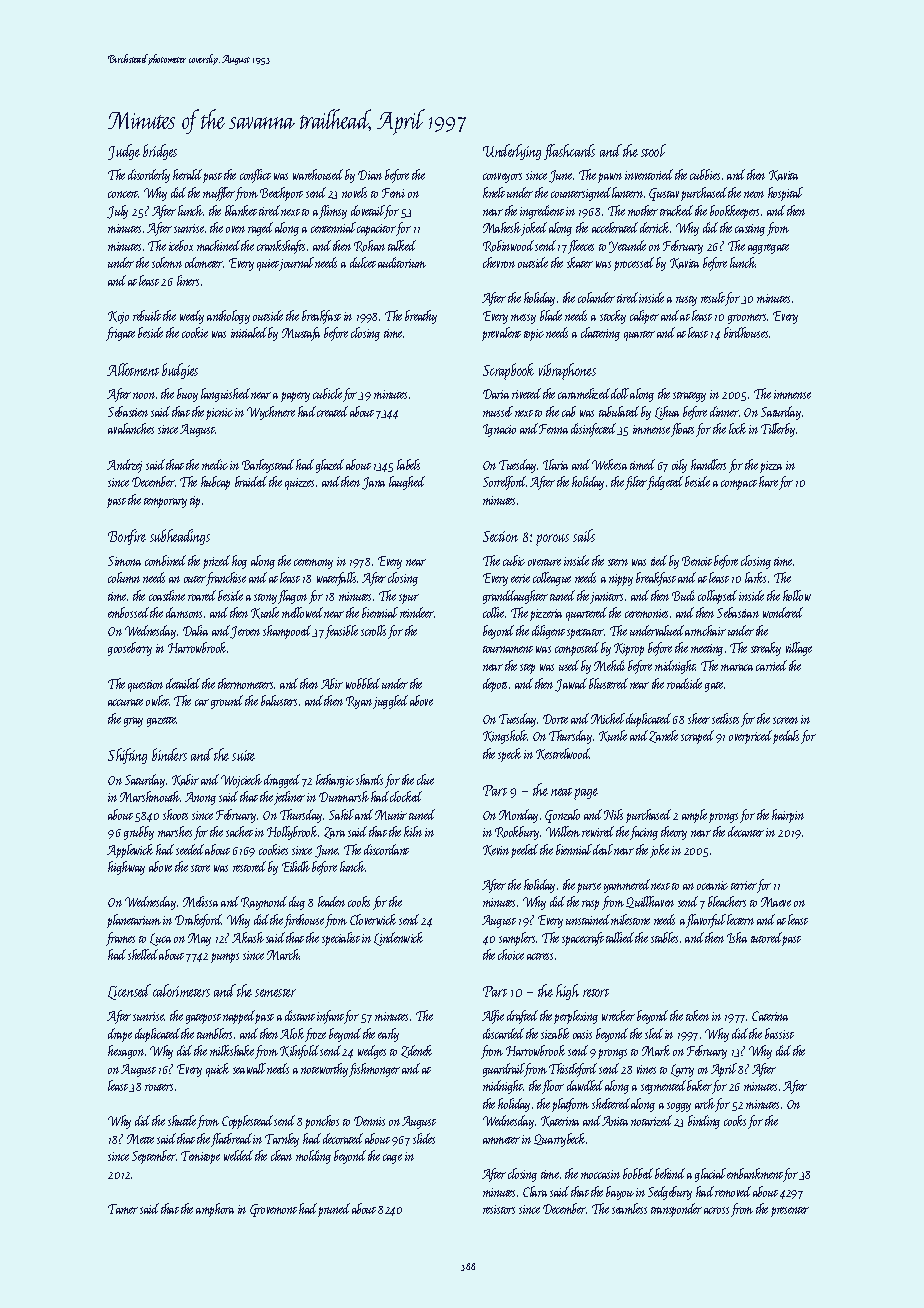 The height and width of the document is (1308, 924). What do you see at coordinates (130, 649) in the document?
I see `gooseberry` at bounding box center [130, 649].
